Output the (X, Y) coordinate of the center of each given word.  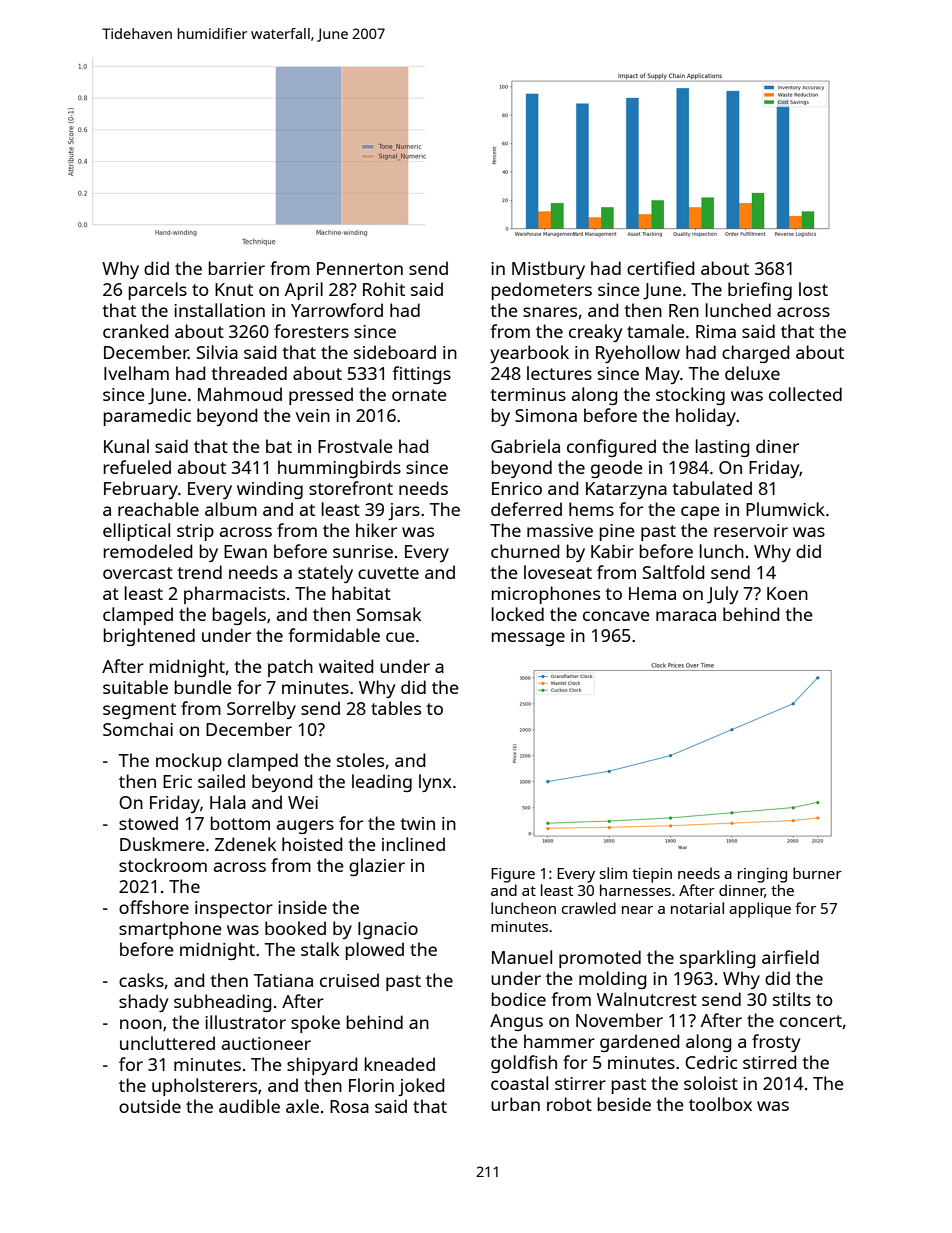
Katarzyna (626, 490)
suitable (135, 687)
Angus (516, 1022)
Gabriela (525, 446)
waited (346, 666)
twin (417, 823)
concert (811, 1021)
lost (813, 289)
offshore (154, 907)
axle (302, 1106)
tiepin (652, 875)
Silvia (217, 352)
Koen (787, 593)
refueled (137, 467)
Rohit (384, 289)
